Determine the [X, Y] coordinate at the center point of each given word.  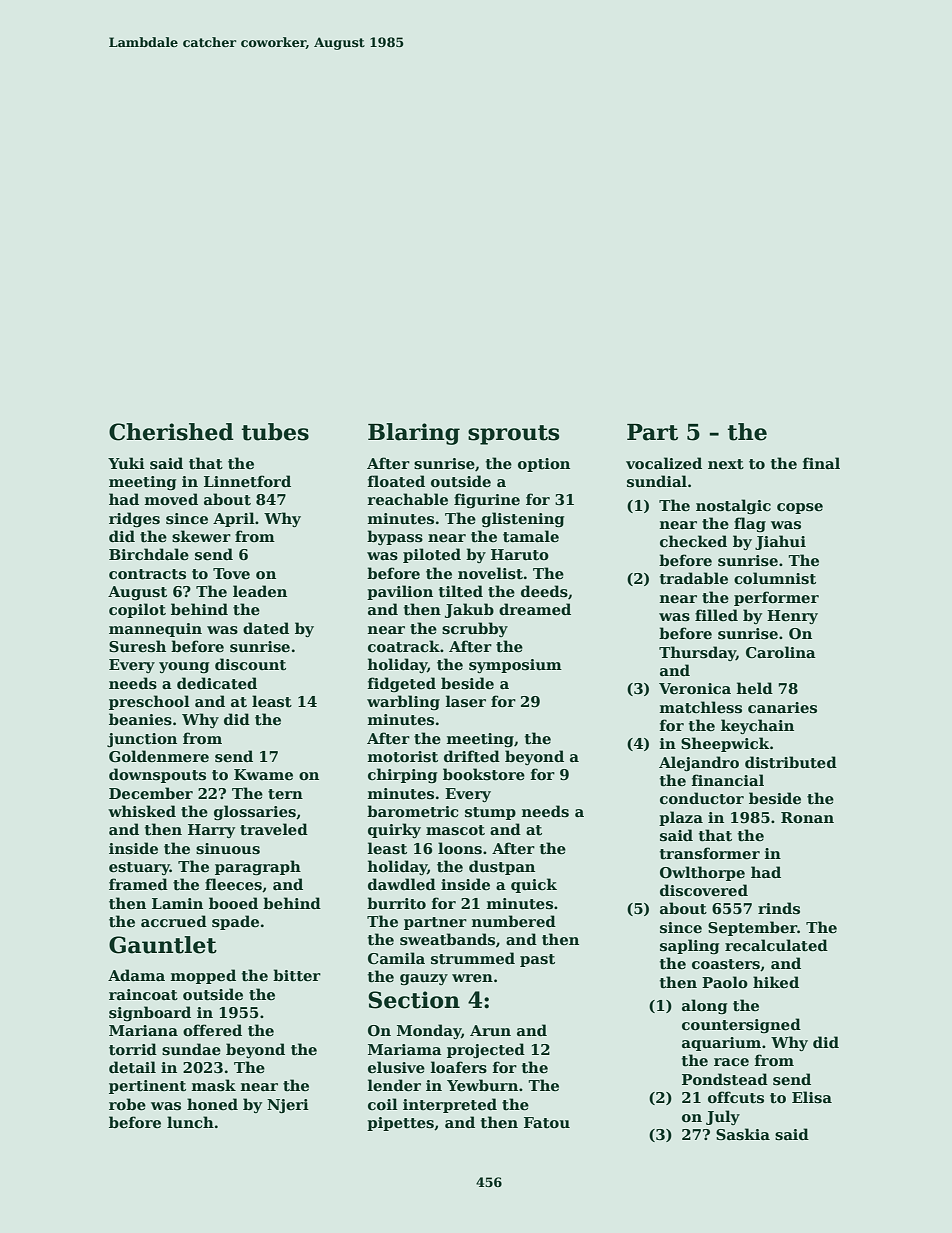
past [537, 960]
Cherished [171, 432]
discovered [704, 890]
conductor [702, 798]
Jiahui [780, 542]
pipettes [400, 1124]
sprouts [513, 435]
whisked [142, 811]
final [821, 463]
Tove [231, 573]
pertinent [147, 1087]
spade [235, 922]
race [731, 1062]
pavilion [400, 592]
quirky [394, 830]
